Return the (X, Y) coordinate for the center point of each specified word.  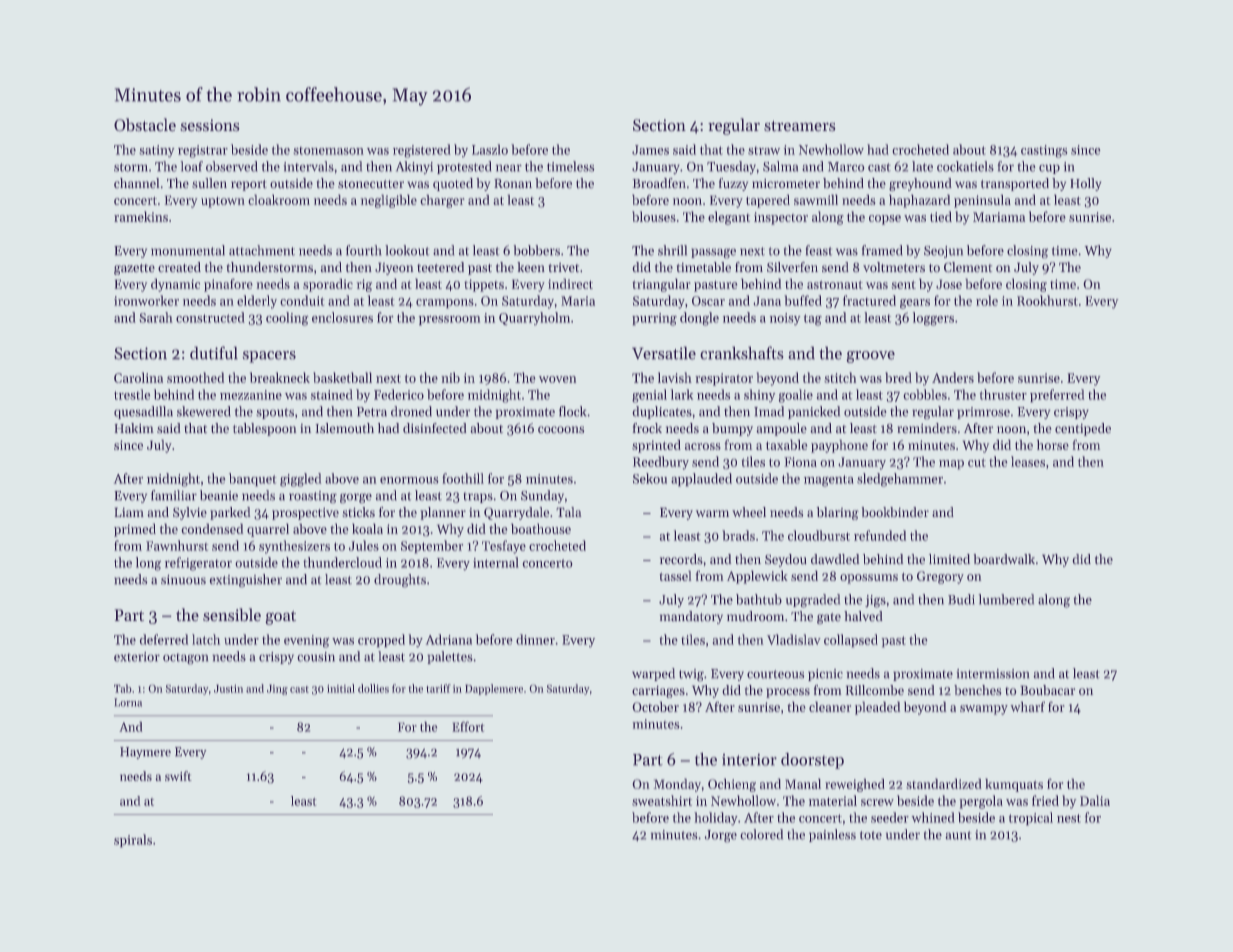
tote (871, 835)
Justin (228, 688)
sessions (210, 125)
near (509, 168)
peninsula (982, 201)
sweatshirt (662, 800)
